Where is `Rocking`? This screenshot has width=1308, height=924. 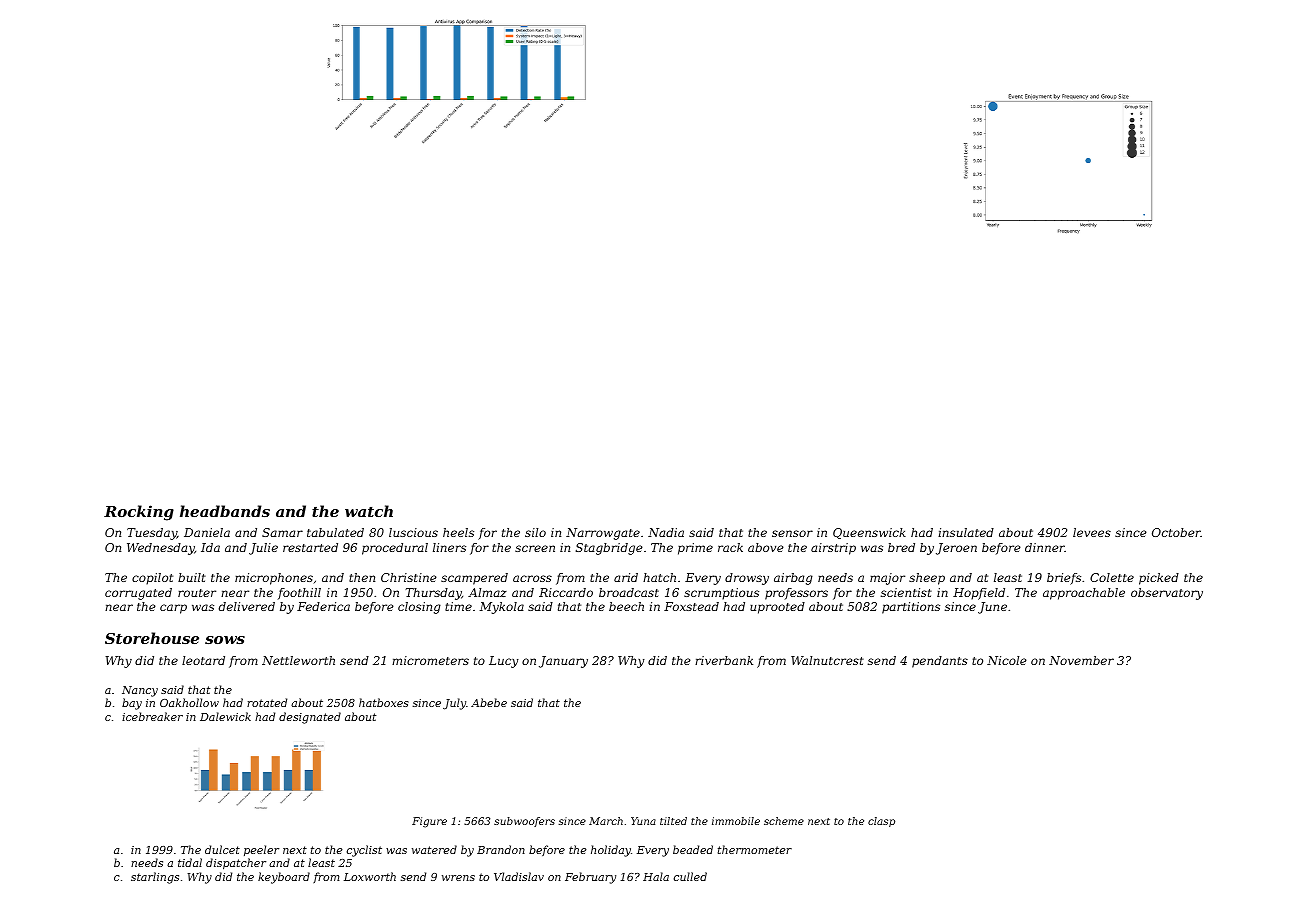 Rocking is located at coordinates (139, 513).
